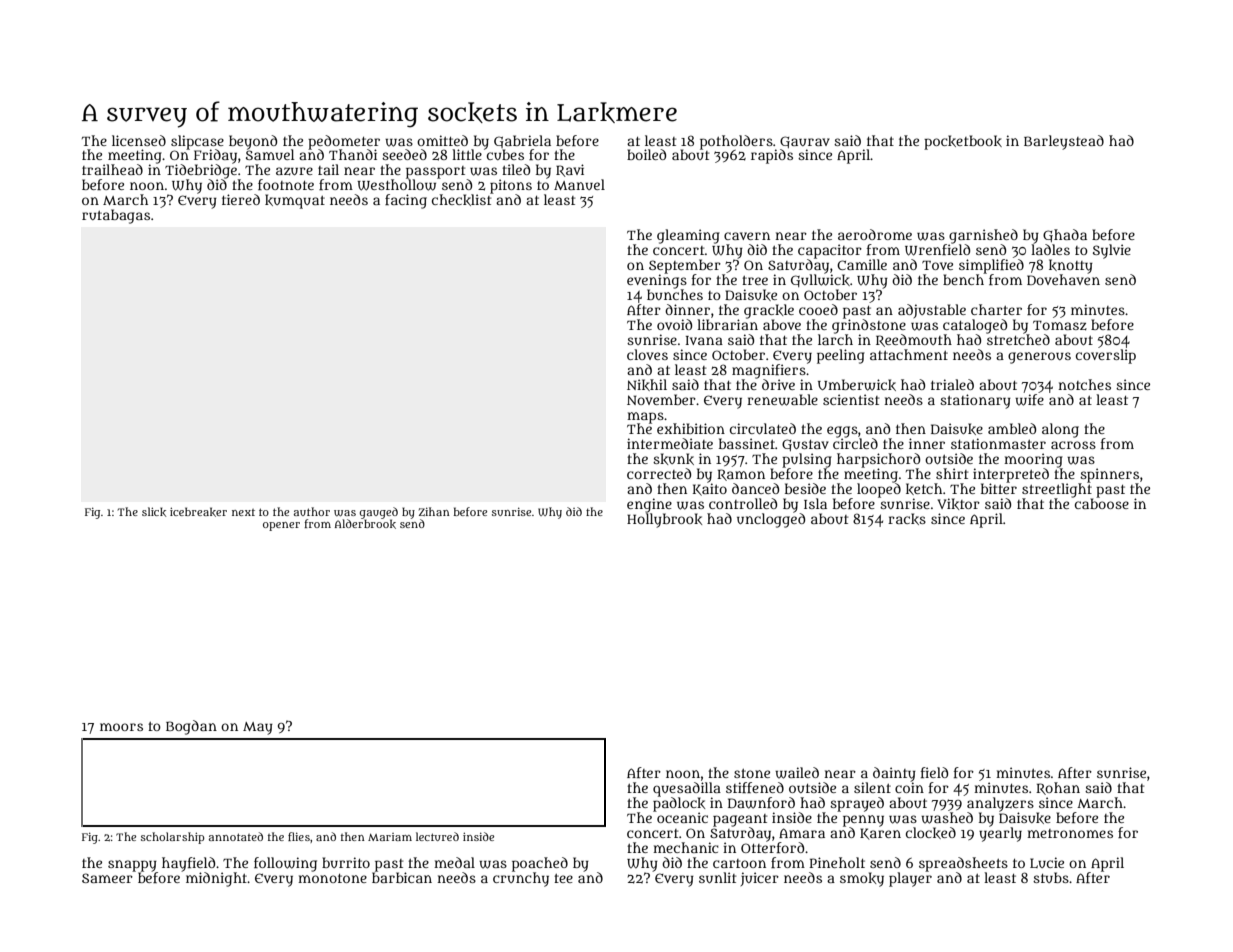 Image resolution: width=1233 pixels, height=952 pixels. What do you see at coordinates (736, 142) in the document?
I see `potholders` at bounding box center [736, 142].
